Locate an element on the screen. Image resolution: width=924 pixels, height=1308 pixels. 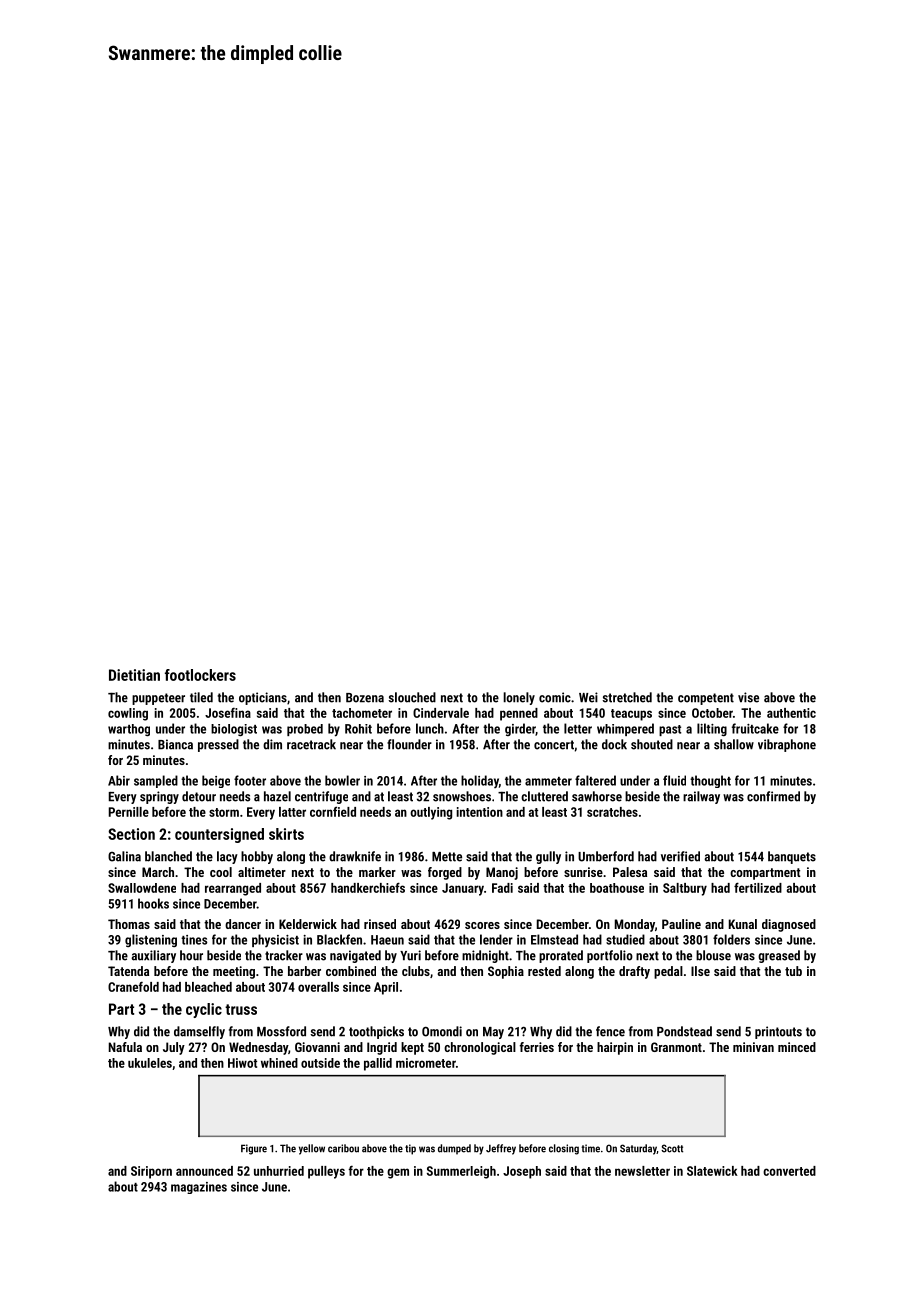
stretched is located at coordinates (627, 697).
